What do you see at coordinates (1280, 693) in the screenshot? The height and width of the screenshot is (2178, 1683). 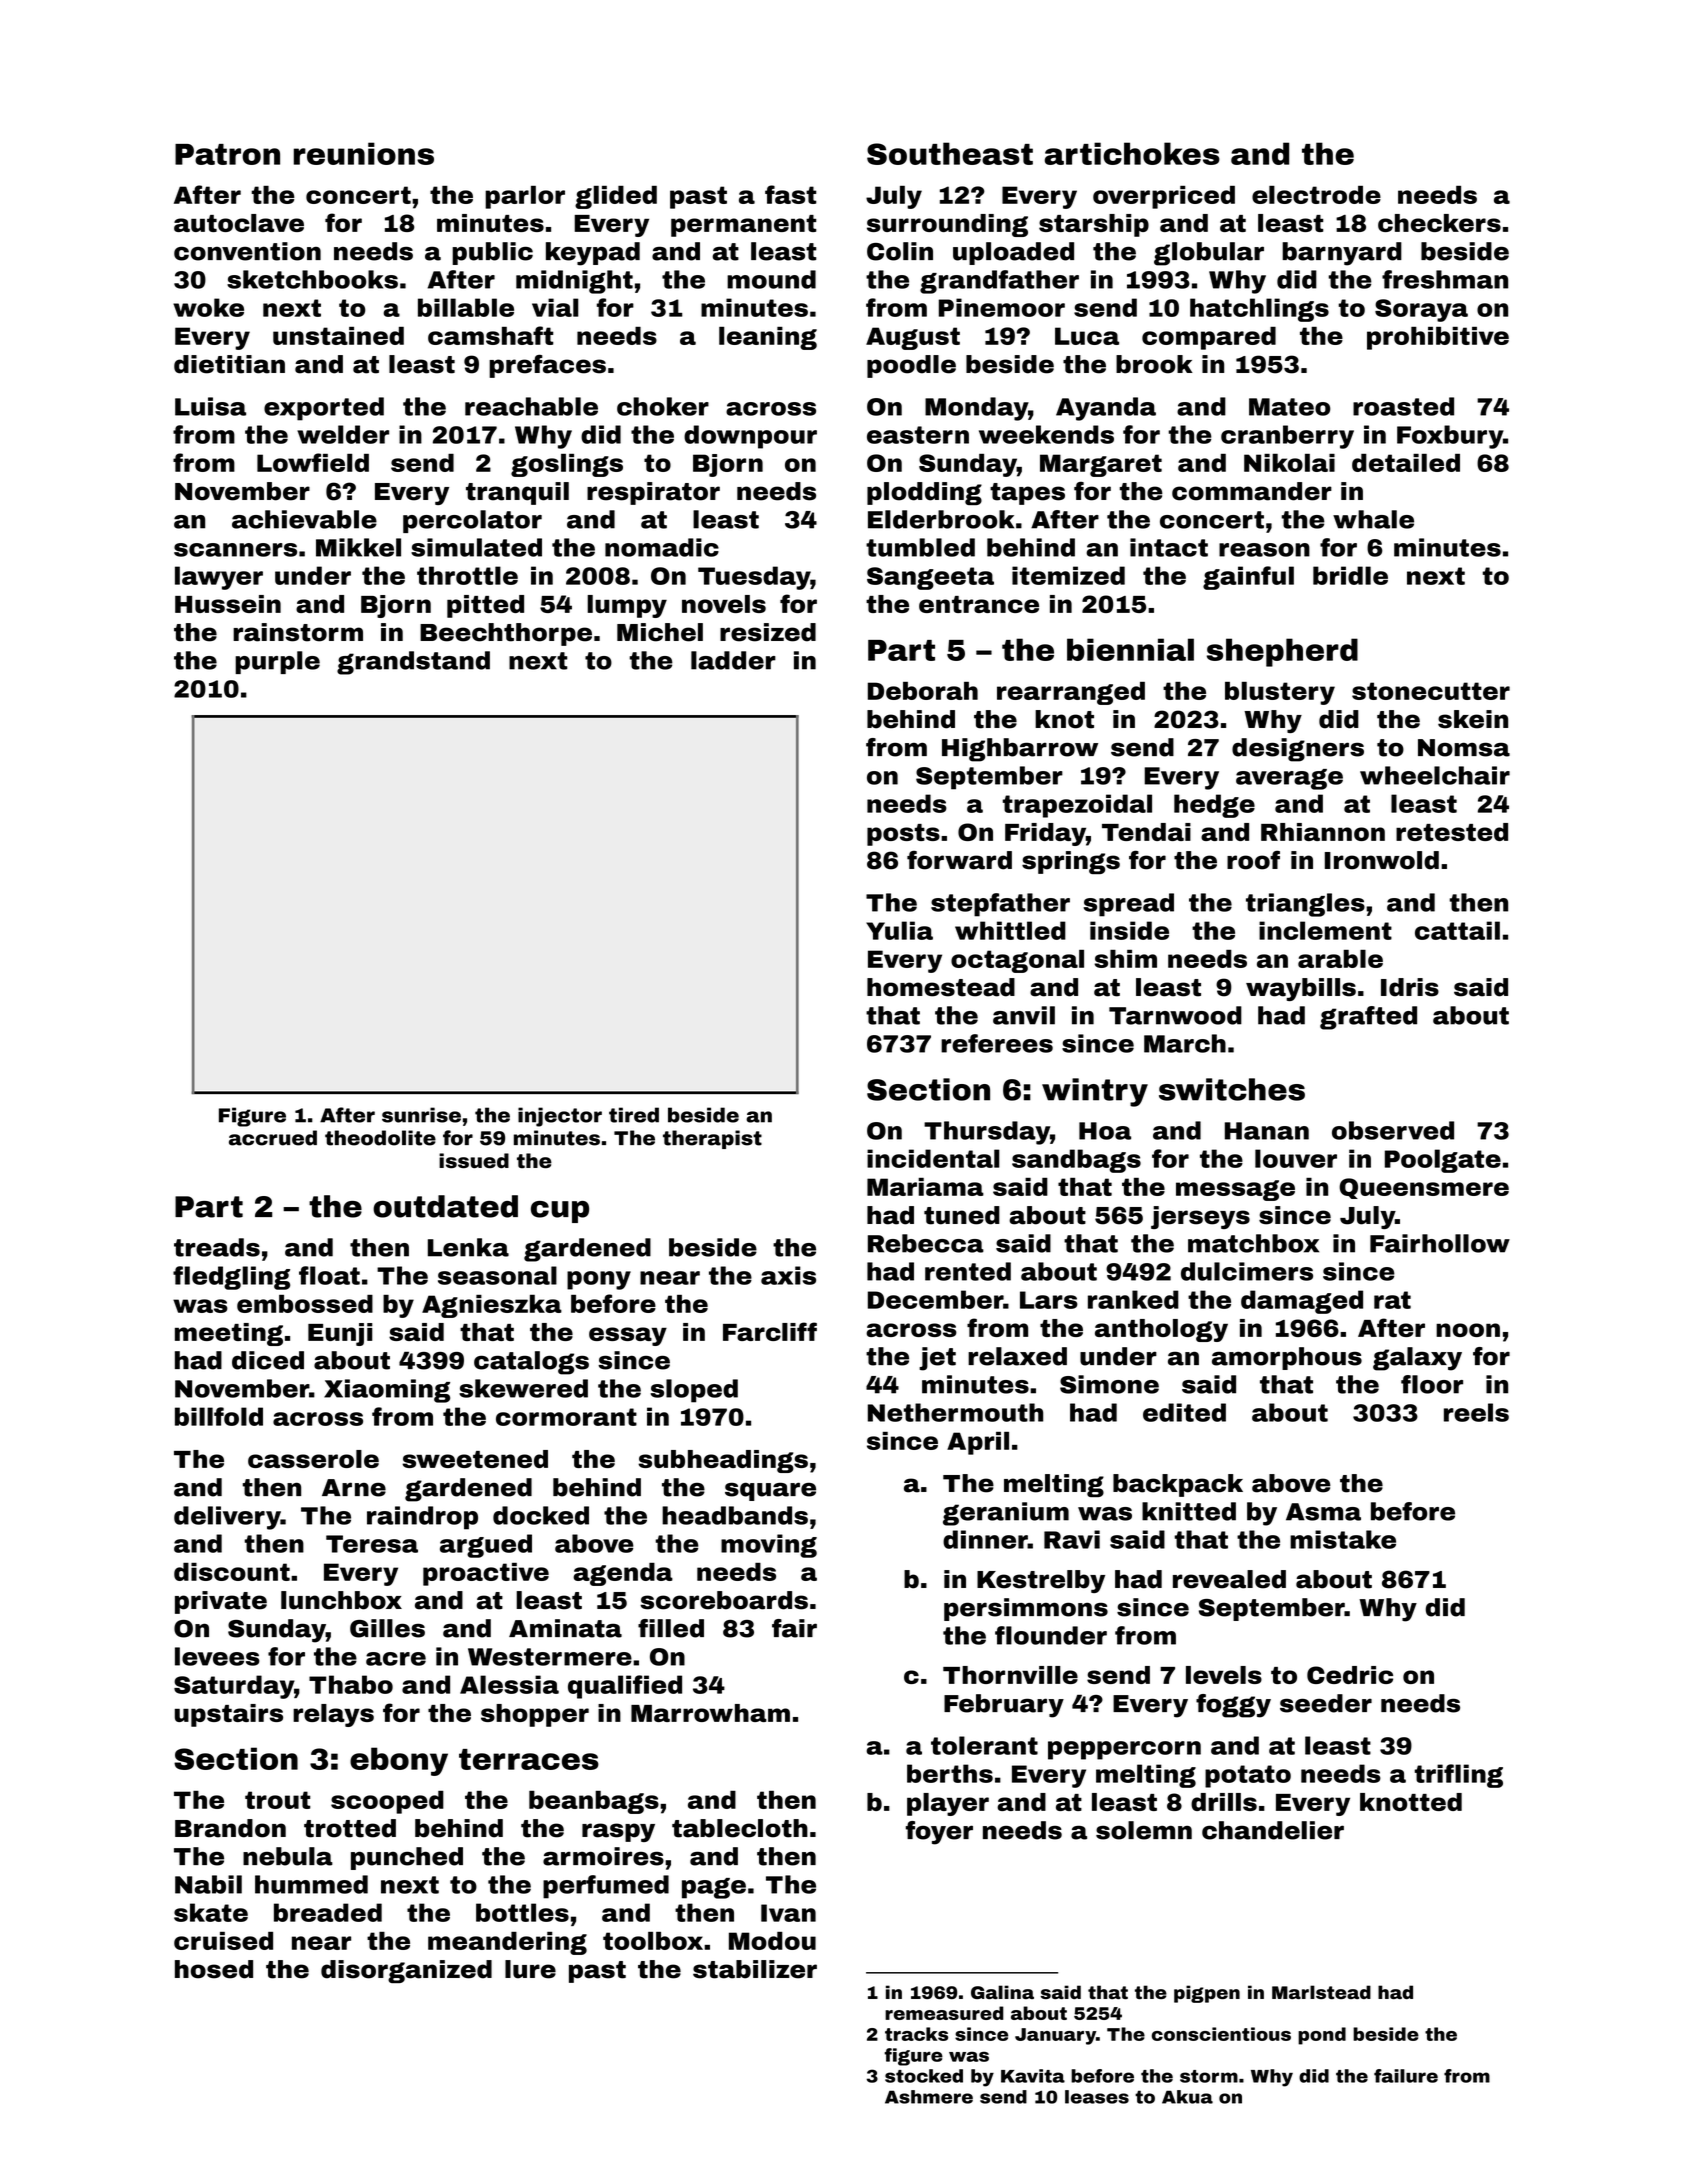 I see `blustery` at bounding box center [1280, 693].
